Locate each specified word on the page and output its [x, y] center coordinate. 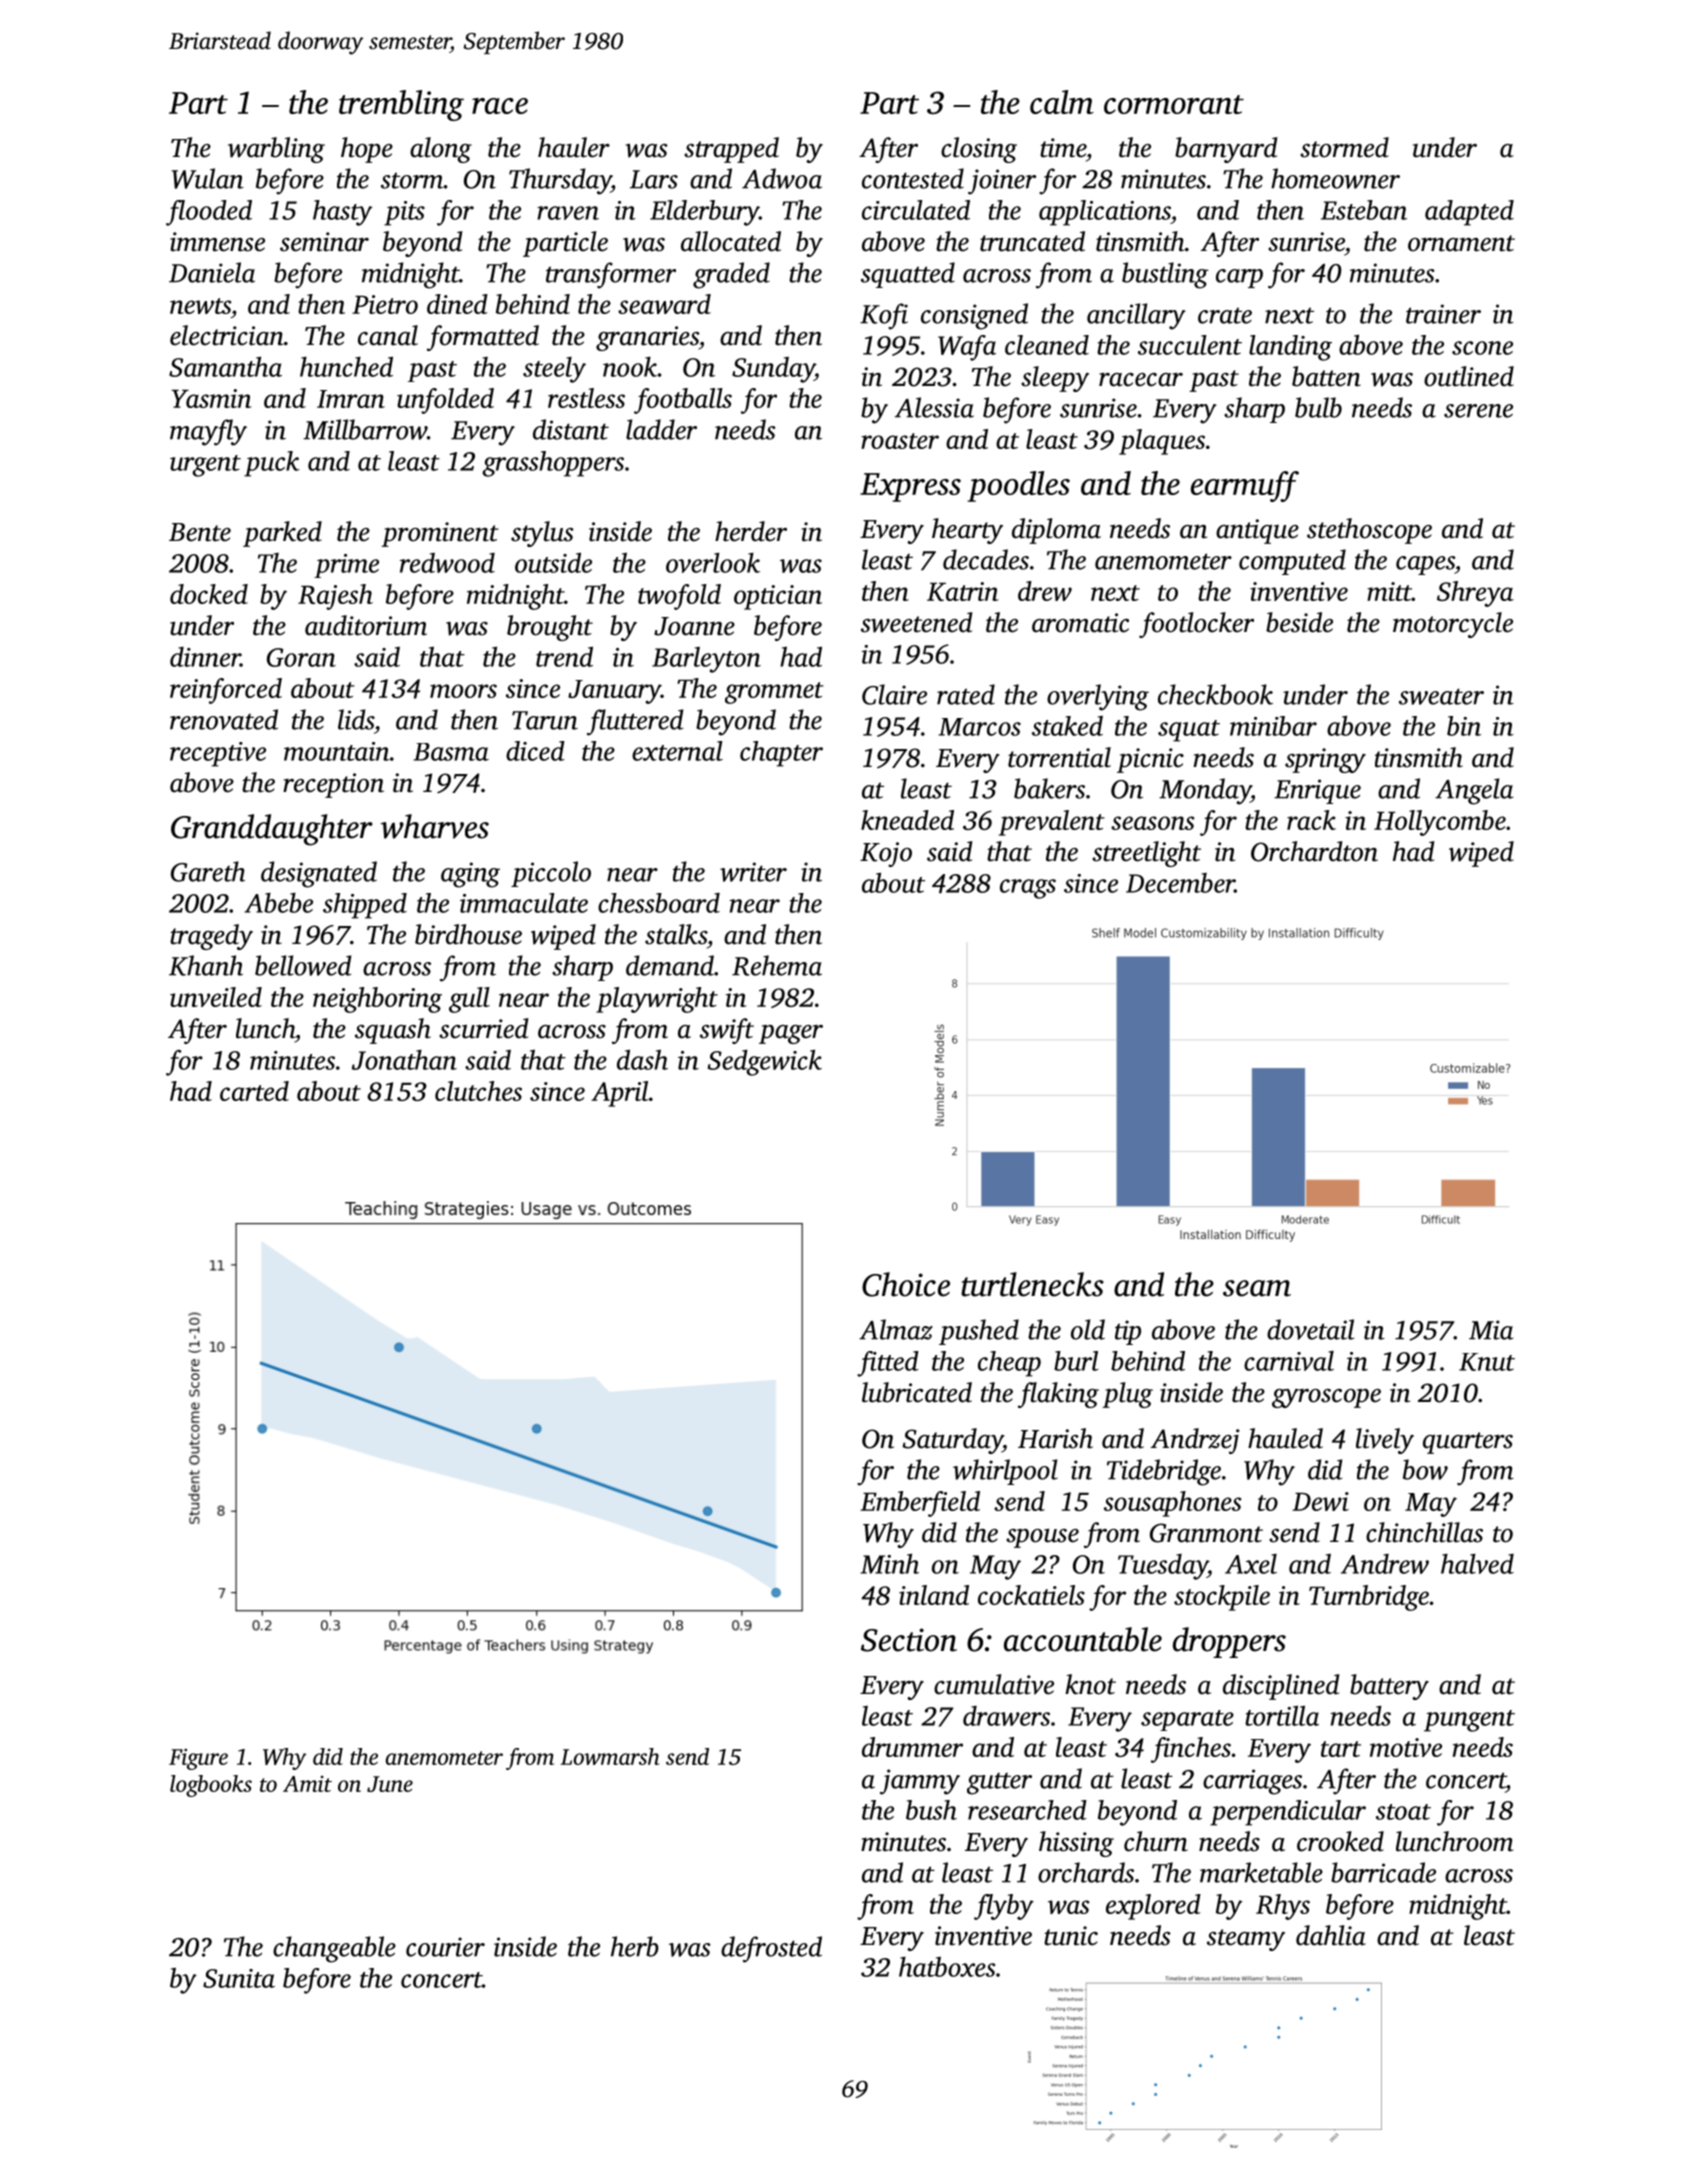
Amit [307, 1784]
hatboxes [947, 1967]
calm [1062, 102]
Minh [890, 1564]
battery [1389, 1687]
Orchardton [1314, 851]
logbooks [211, 1786]
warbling [276, 150]
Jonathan [404, 1060]
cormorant [1174, 104]
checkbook [1215, 694]
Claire [894, 694]
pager [791, 1034]
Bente [200, 532]
